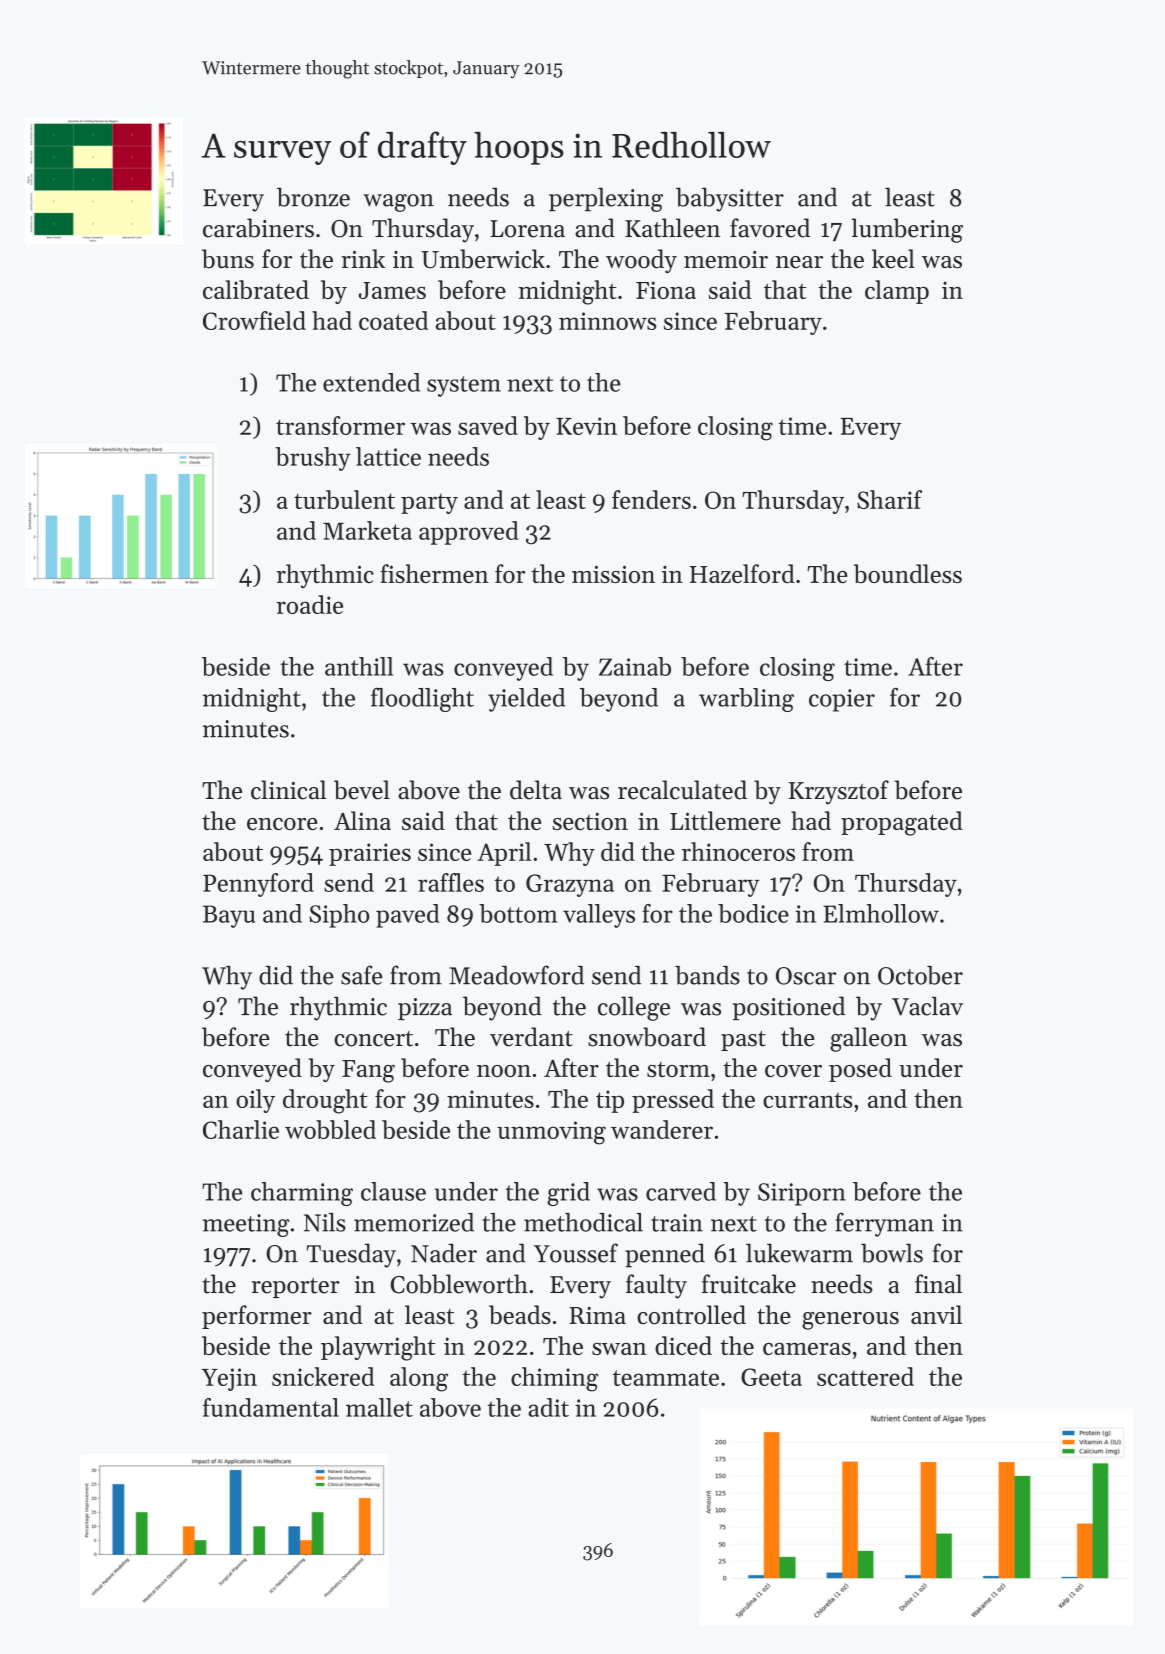 This document has width=1165, height=1654. I want to click on Bayu, so click(229, 916).
